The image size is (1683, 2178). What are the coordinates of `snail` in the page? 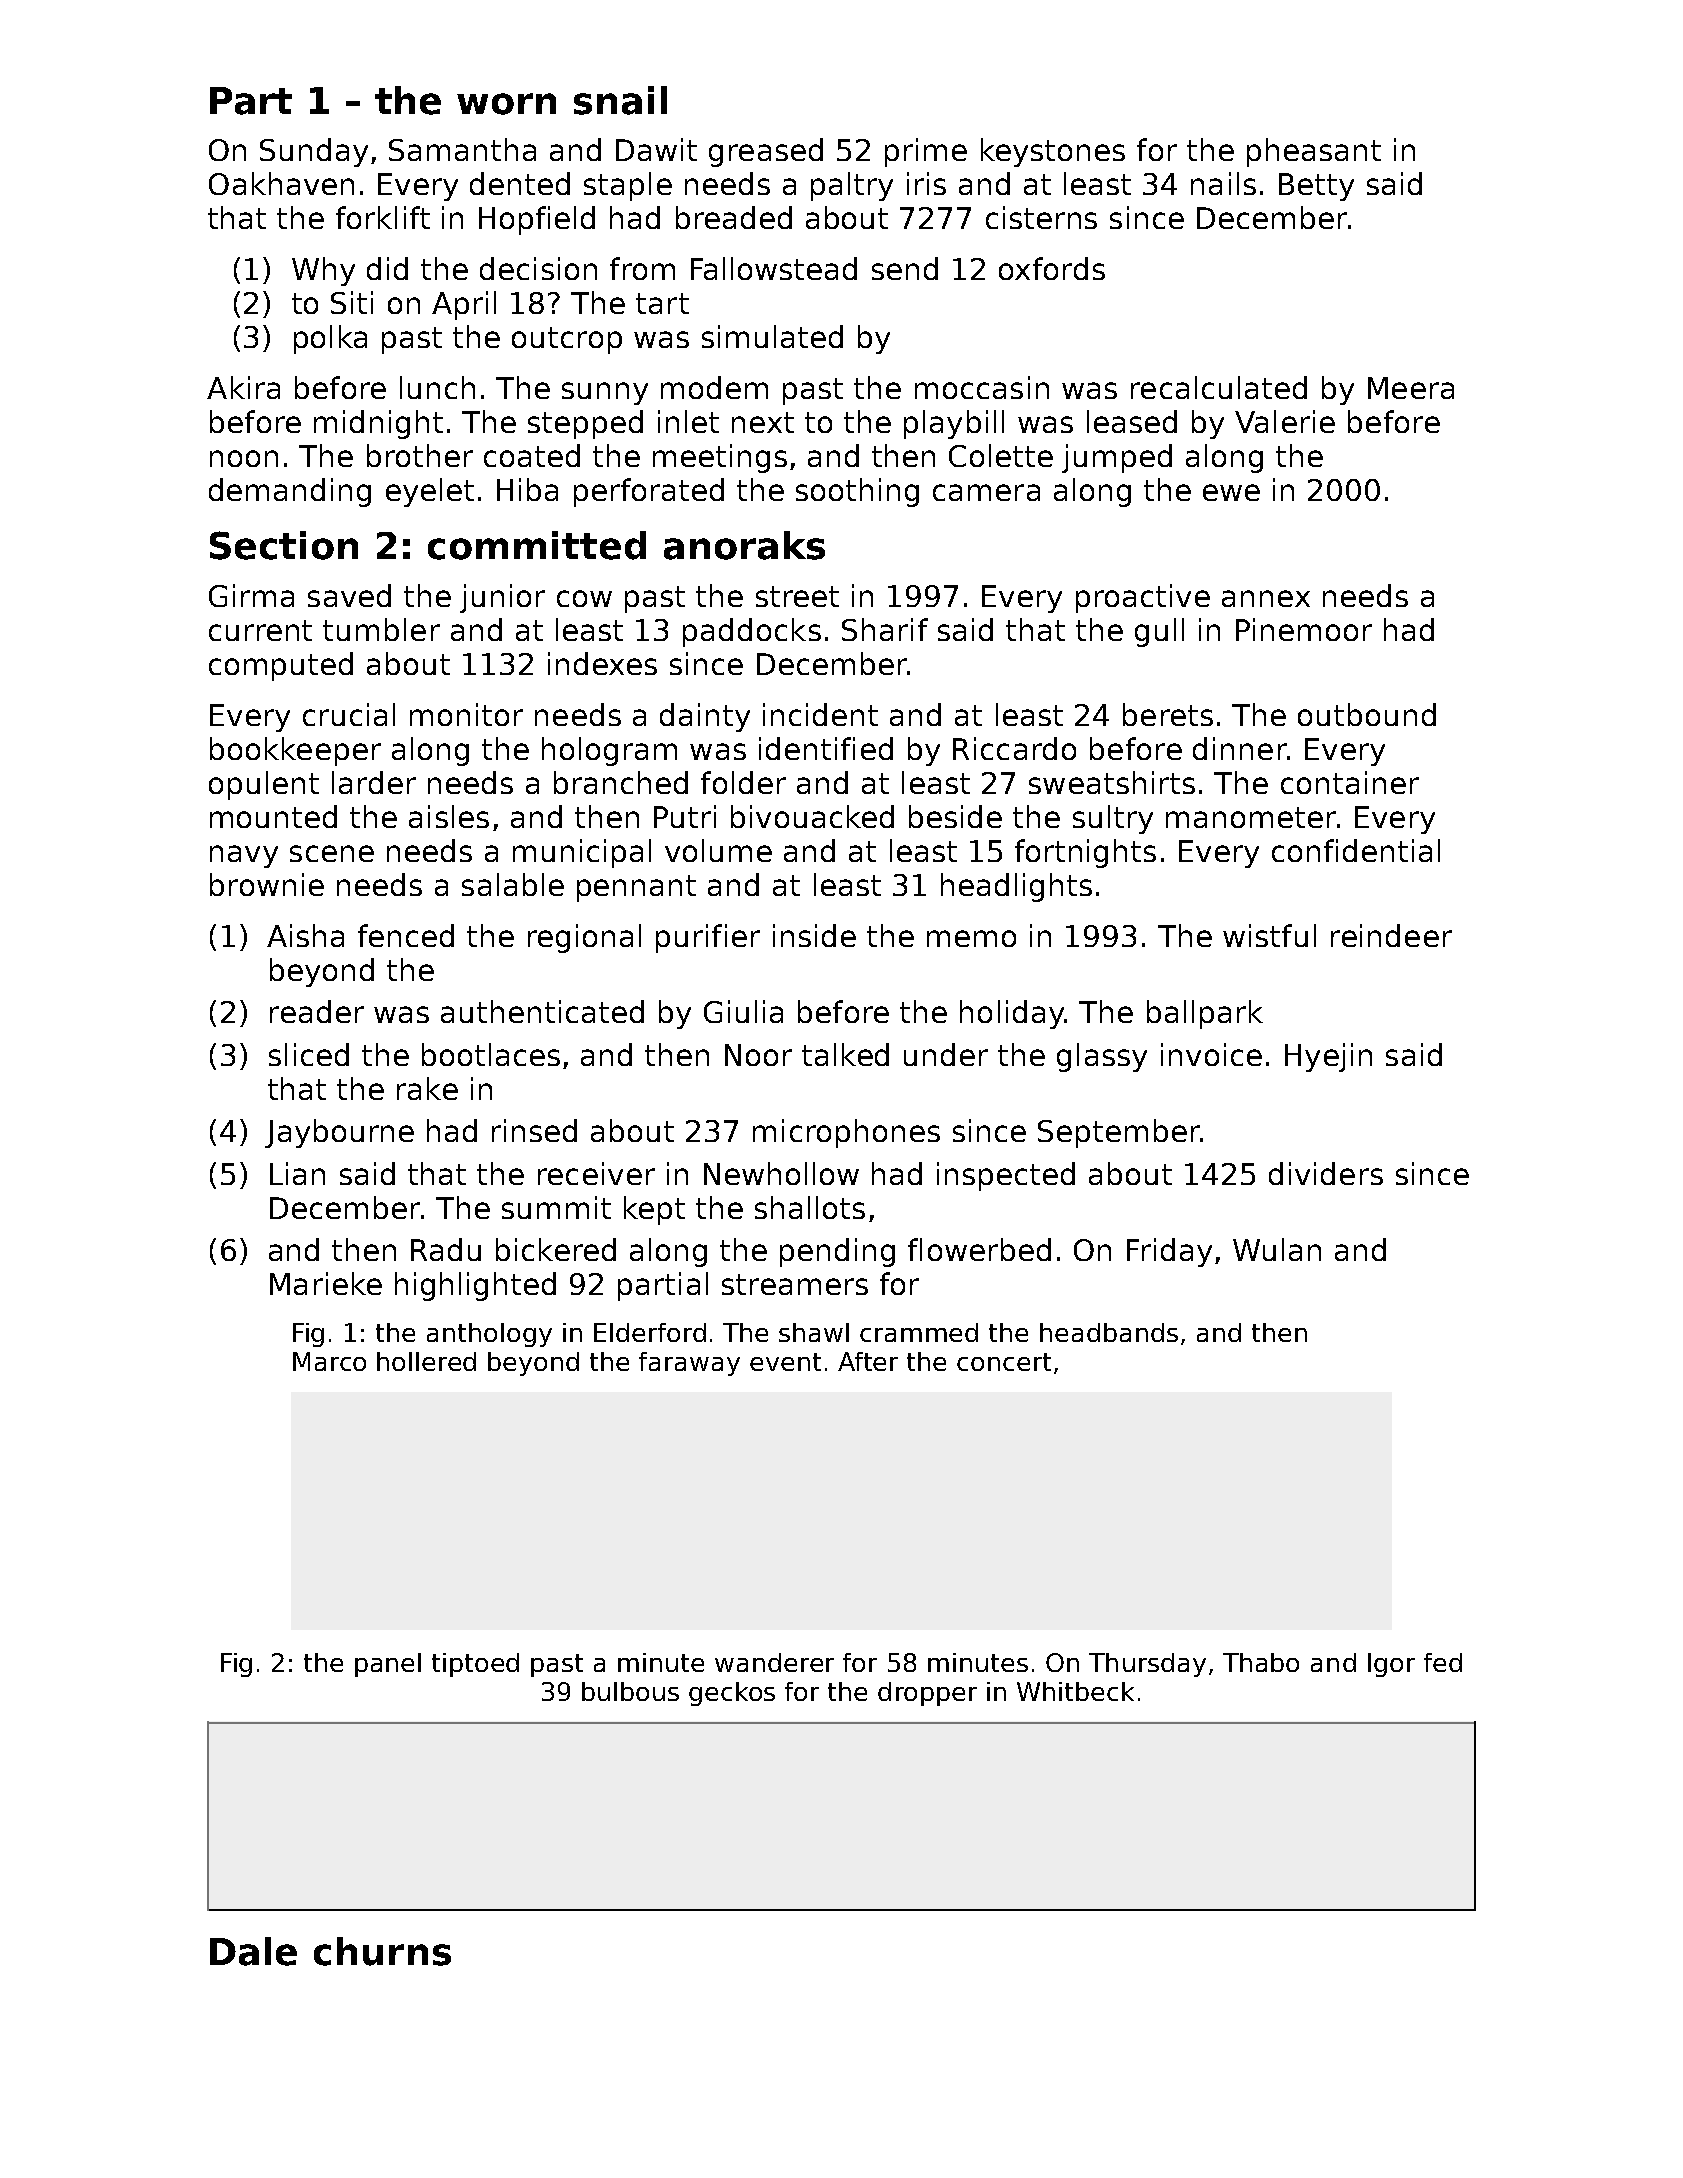 It's located at (620, 100).
